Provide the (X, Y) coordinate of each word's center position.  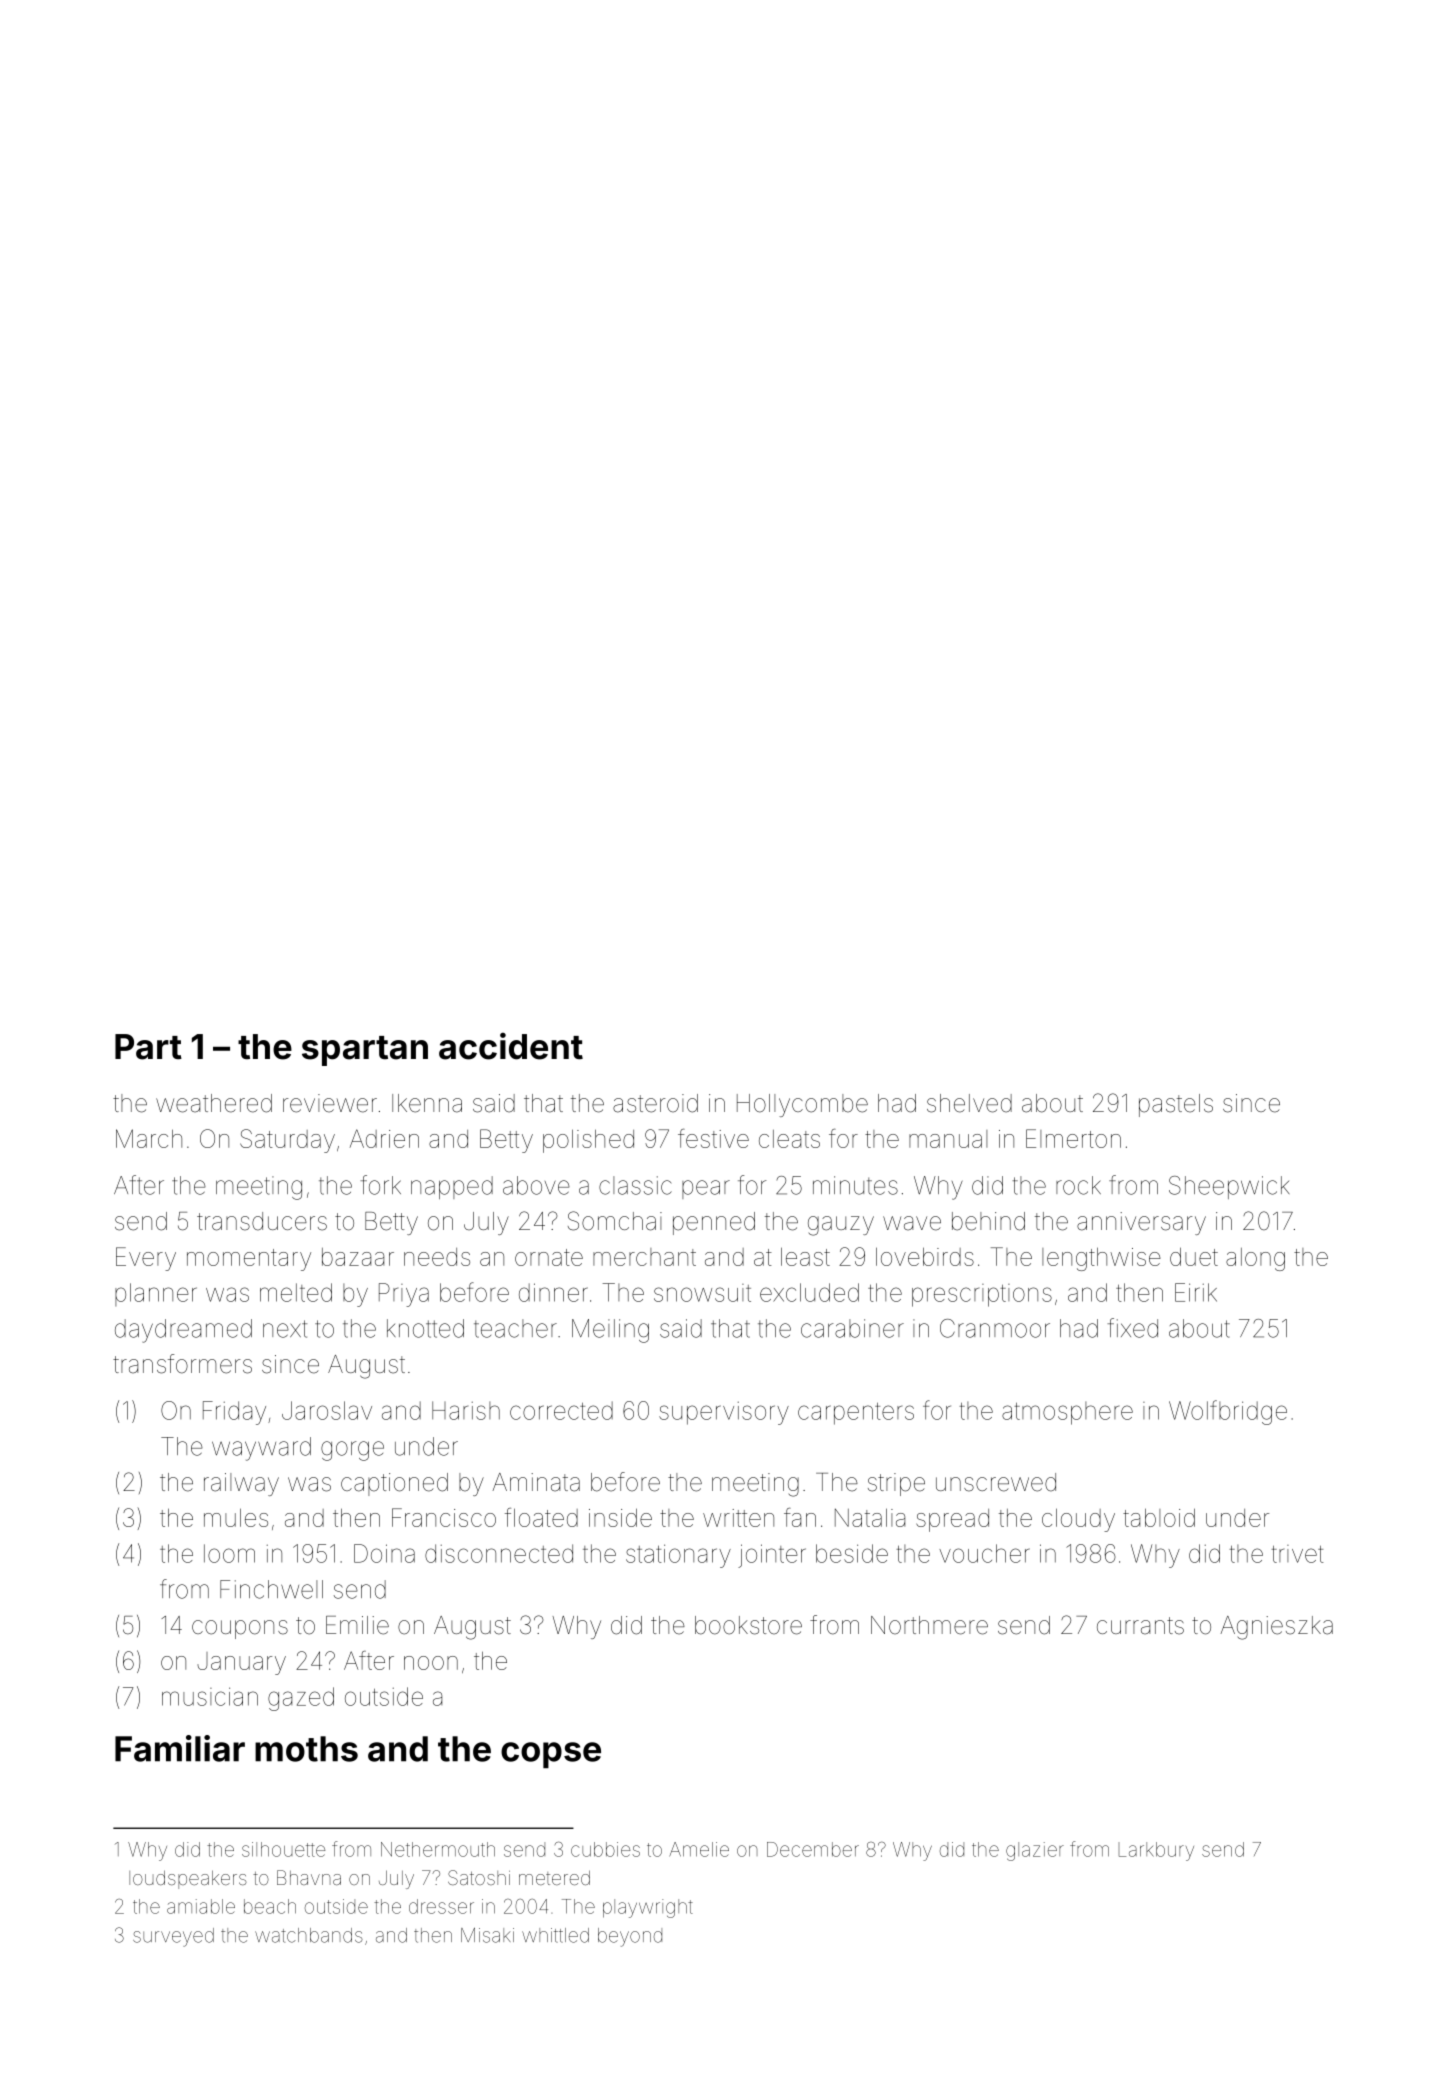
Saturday (287, 1141)
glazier (1035, 1851)
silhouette (283, 1849)
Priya (404, 1295)
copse (551, 1755)
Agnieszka (1276, 1628)
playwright (648, 1908)
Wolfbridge (1228, 1412)
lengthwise (1101, 1259)
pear (706, 1189)
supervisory (724, 1413)
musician (210, 1696)
